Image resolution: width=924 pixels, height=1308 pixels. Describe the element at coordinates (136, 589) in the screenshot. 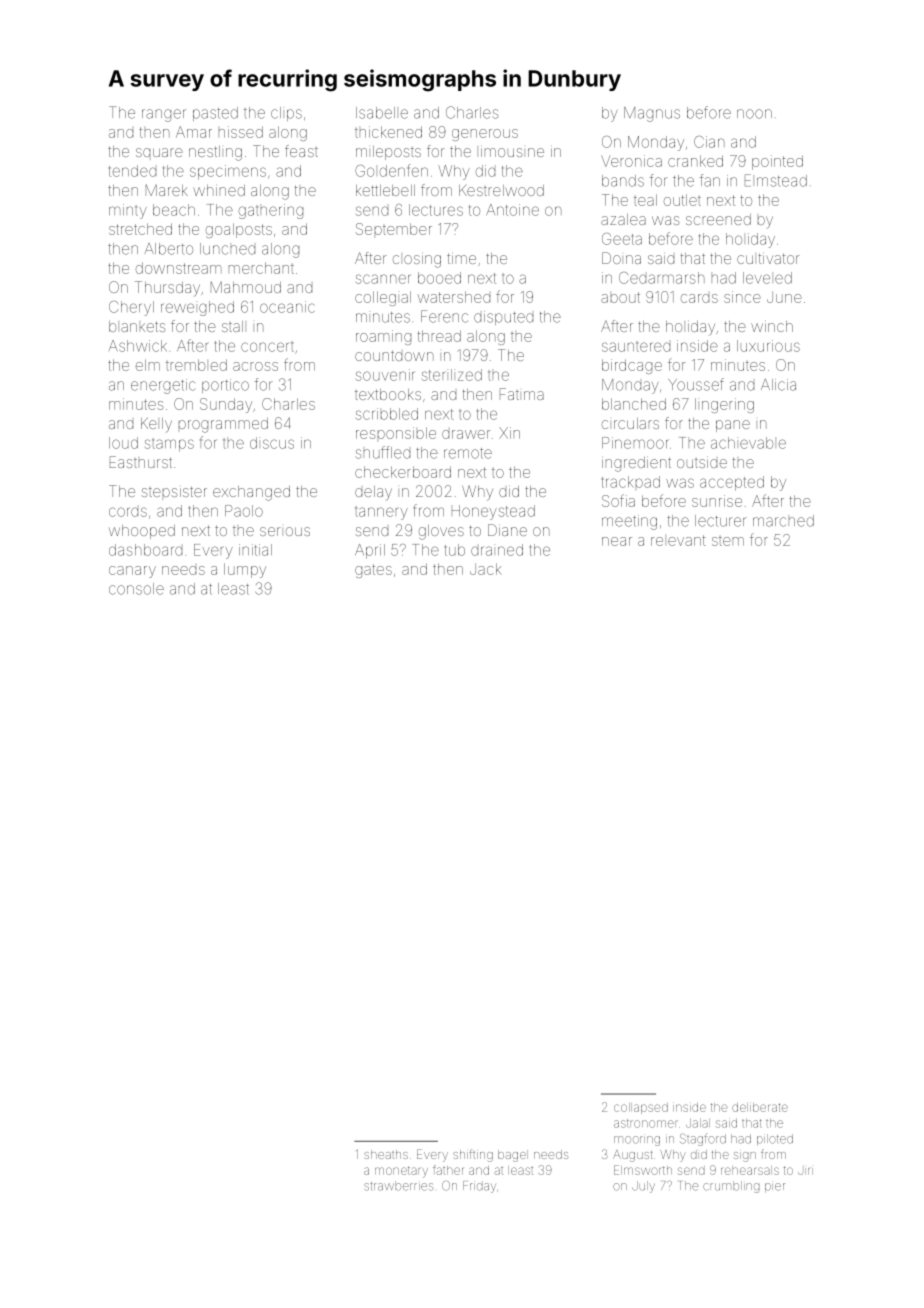

I see `console` at that location.
